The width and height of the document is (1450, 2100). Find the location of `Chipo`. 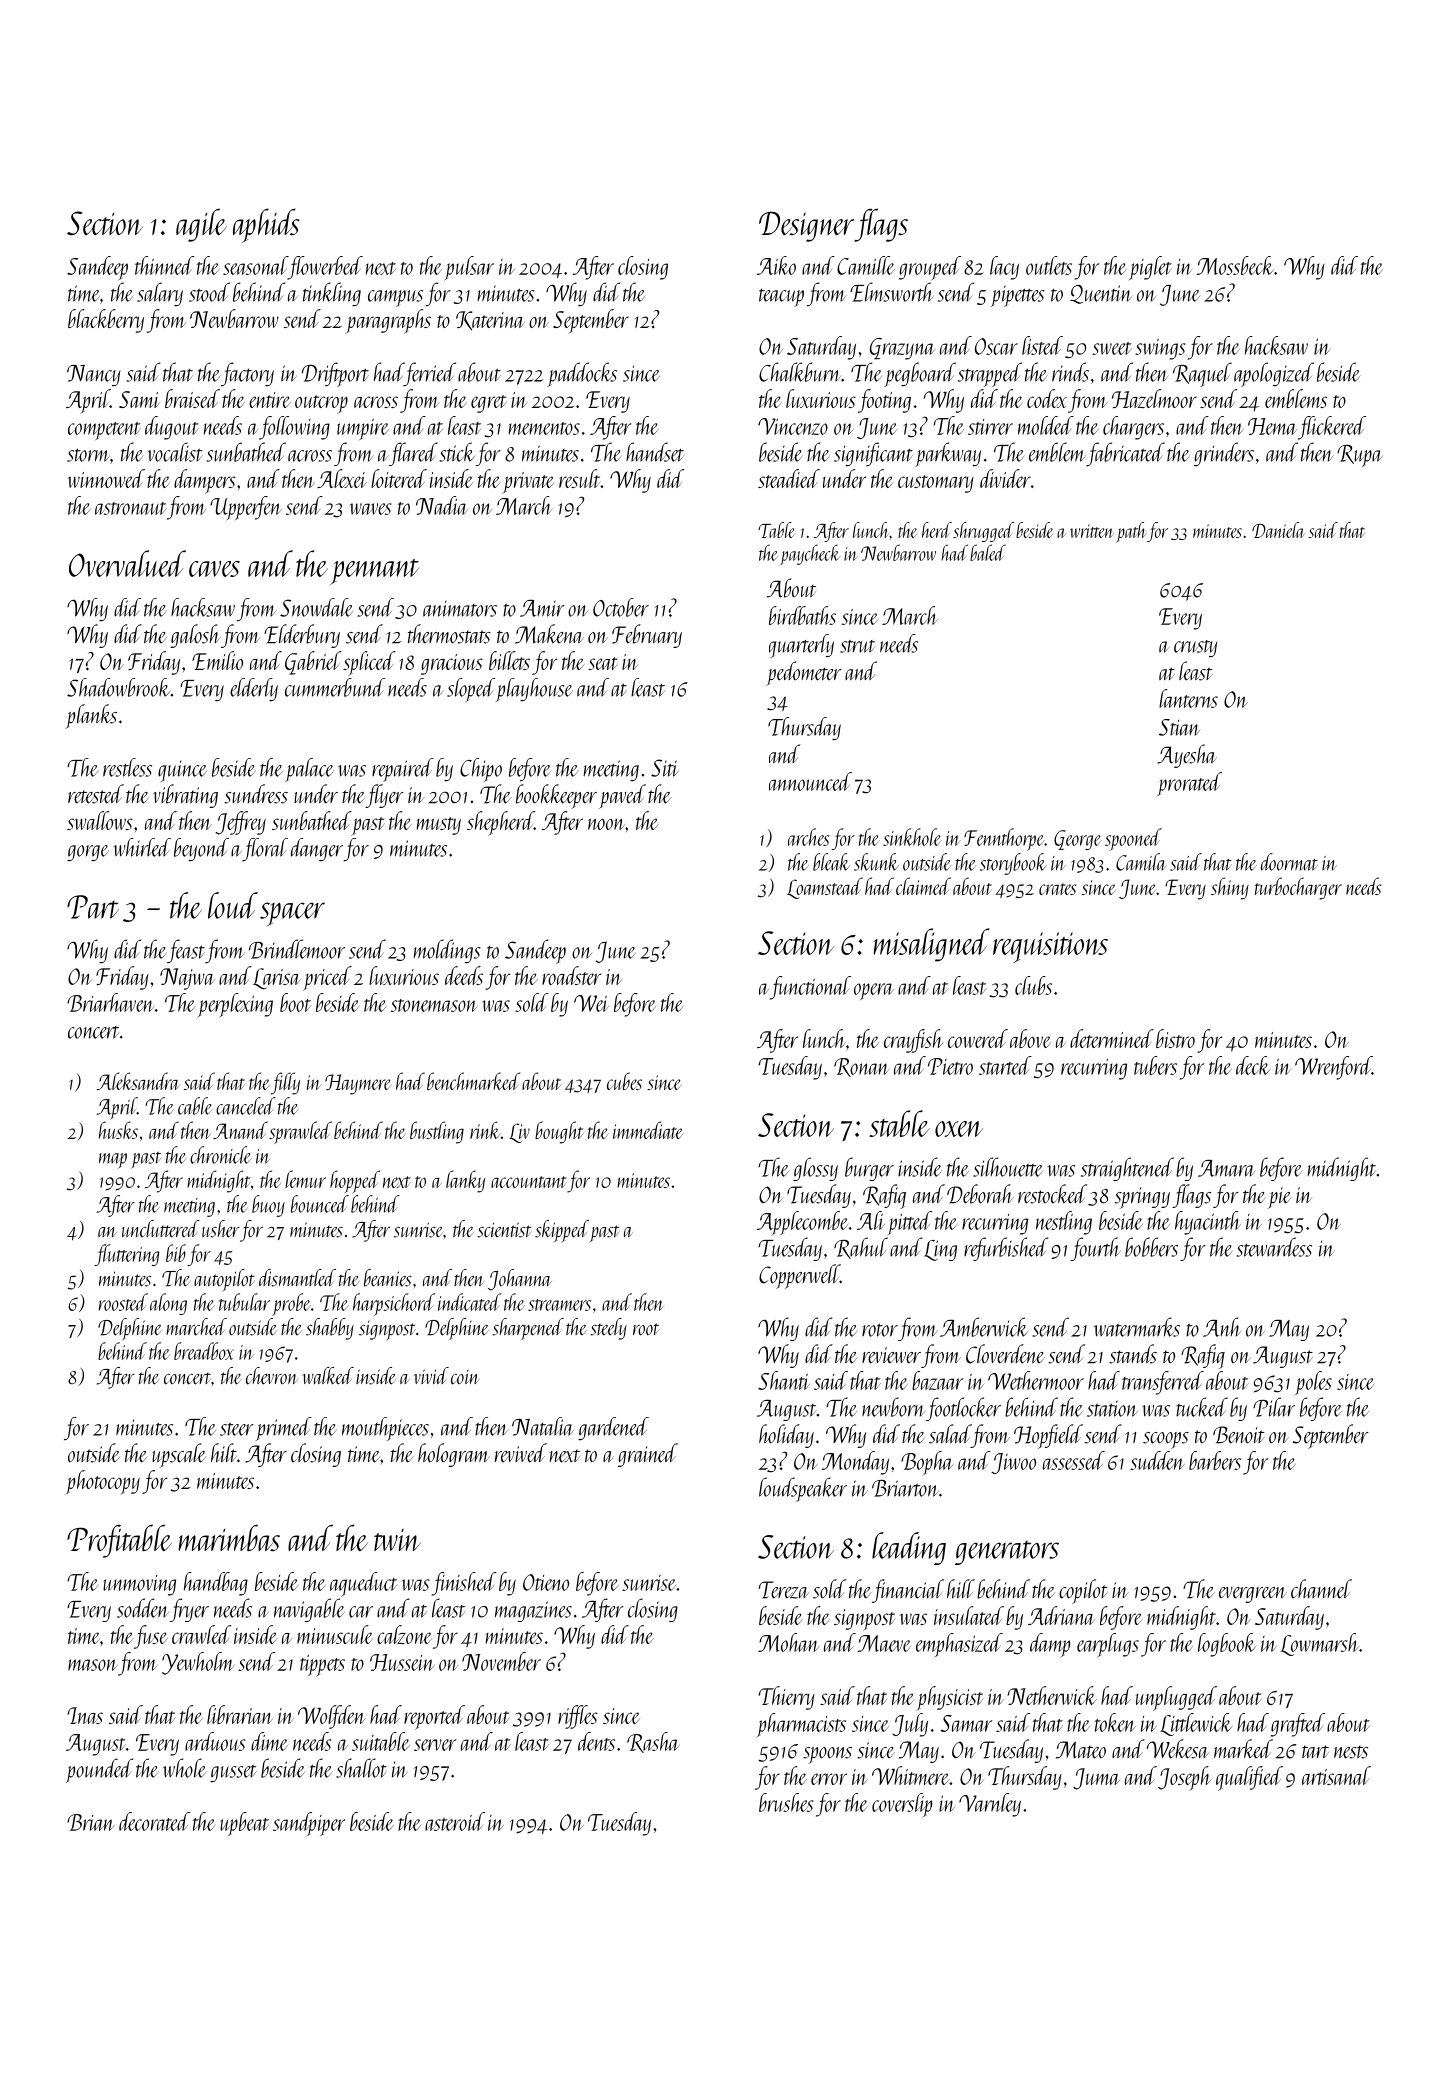

Chipo is located at coordinates (481, 770).
